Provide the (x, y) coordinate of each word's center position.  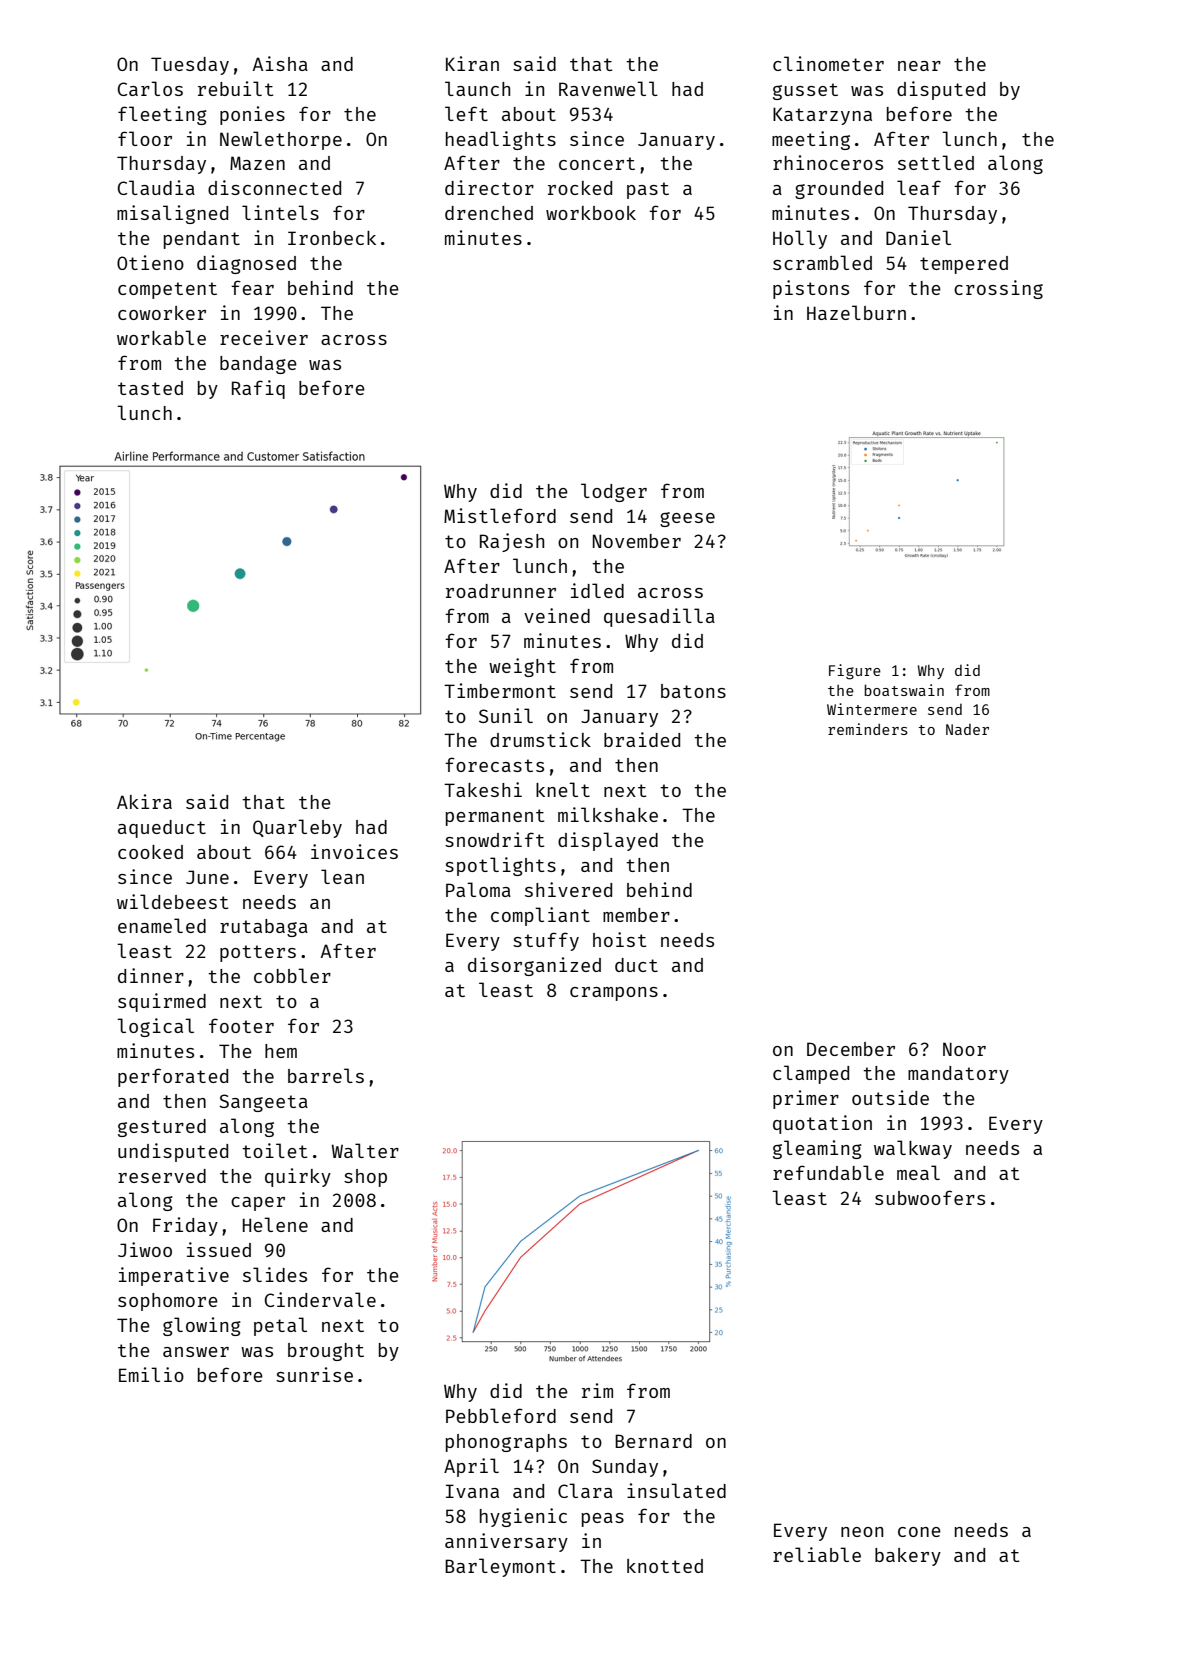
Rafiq (258, 389)
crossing (998, 289)
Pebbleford (501, 1415)
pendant (202, 240)
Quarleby (297, 828)
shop (365, 1178)
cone (919, 1532)
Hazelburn (856, 312)
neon (862, 1532)
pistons (811, 289)
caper (258, 1204)
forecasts (494, 764)
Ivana (472, 1491)
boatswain (904, 690)
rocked (580, 188)
